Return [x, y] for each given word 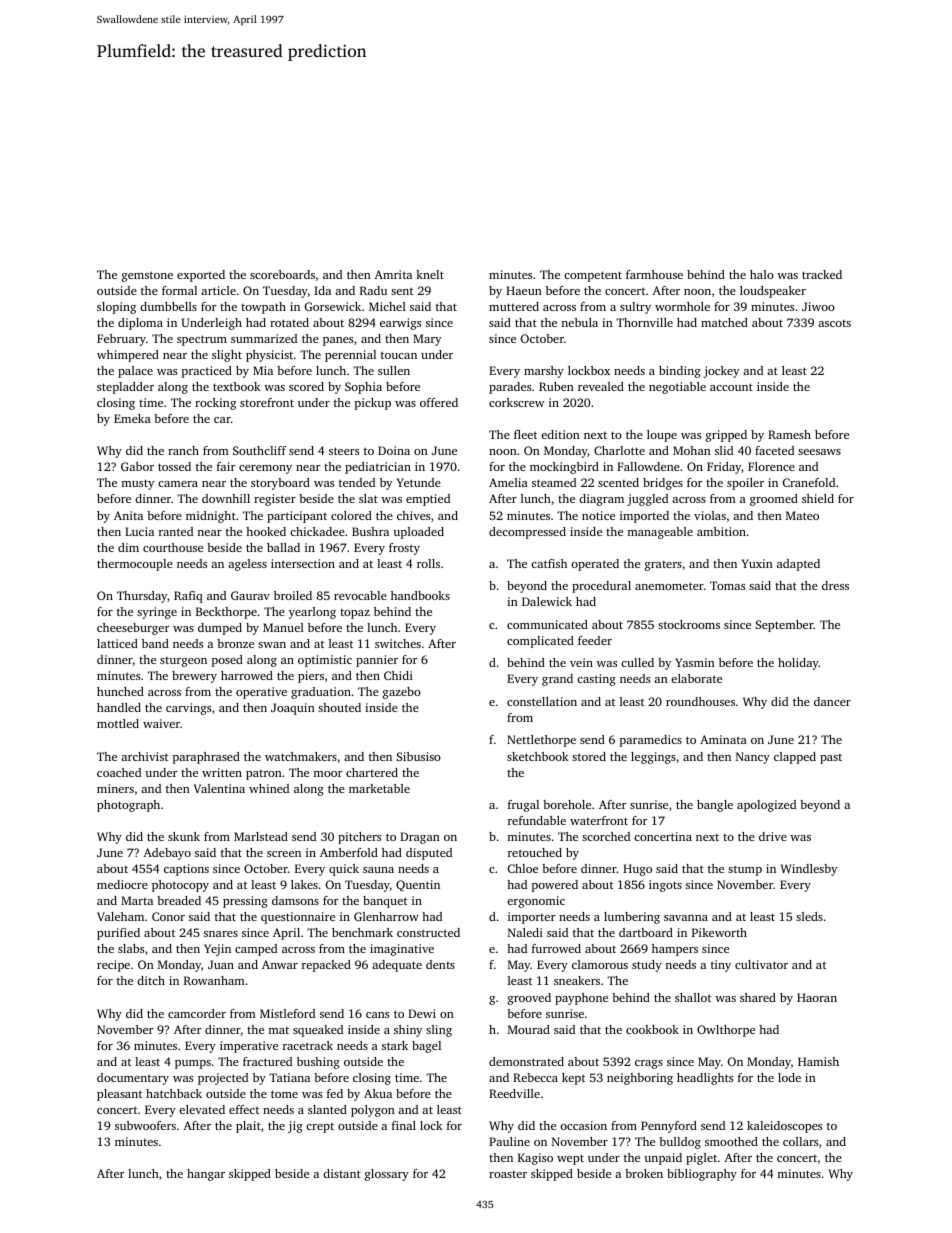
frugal [523, 806]
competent [593, 276]
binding [680, 372]
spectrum [202, 340]
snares [221, 934]
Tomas [727, 585]
